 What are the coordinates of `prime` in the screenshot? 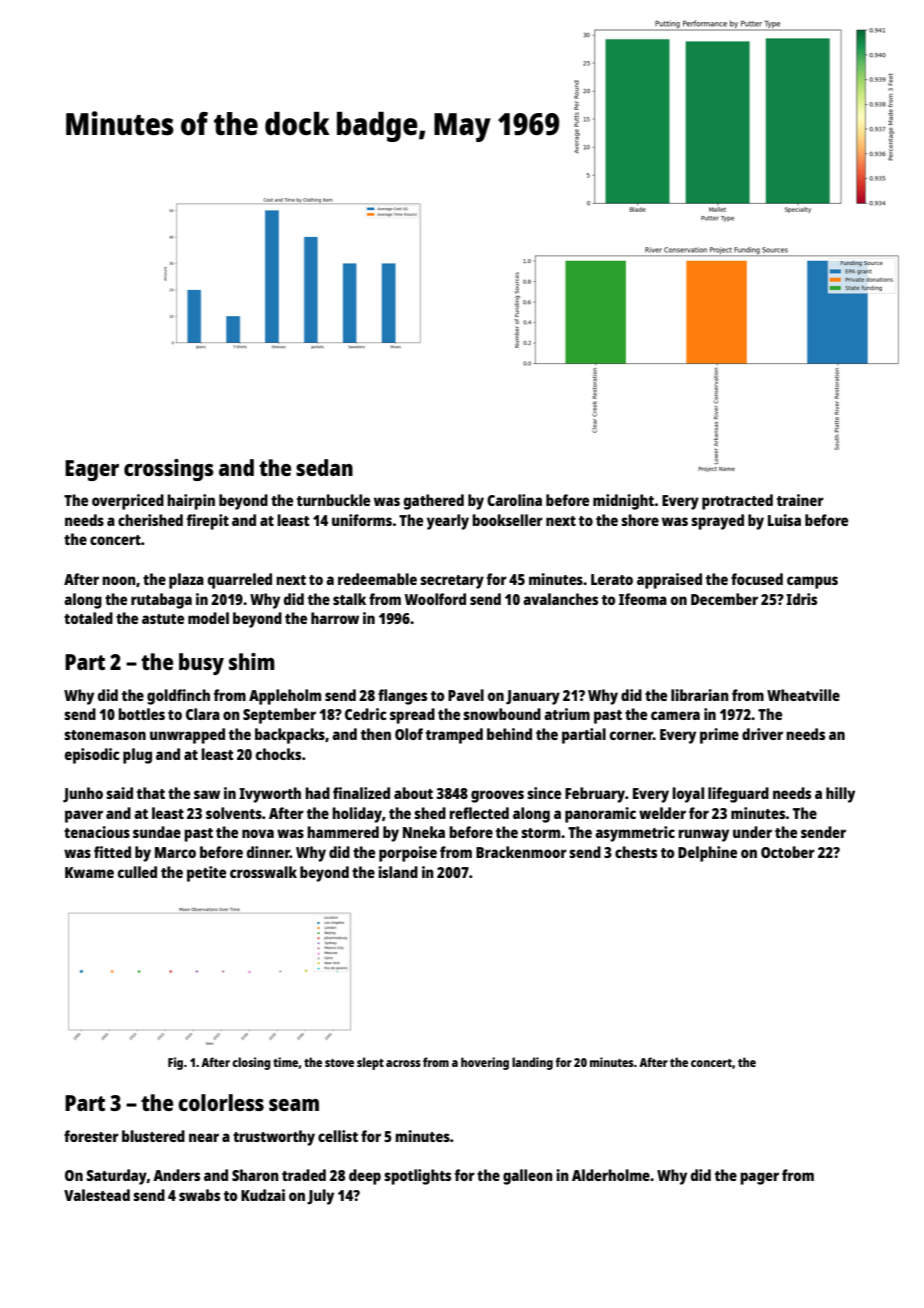 It's located at (719, 736).
